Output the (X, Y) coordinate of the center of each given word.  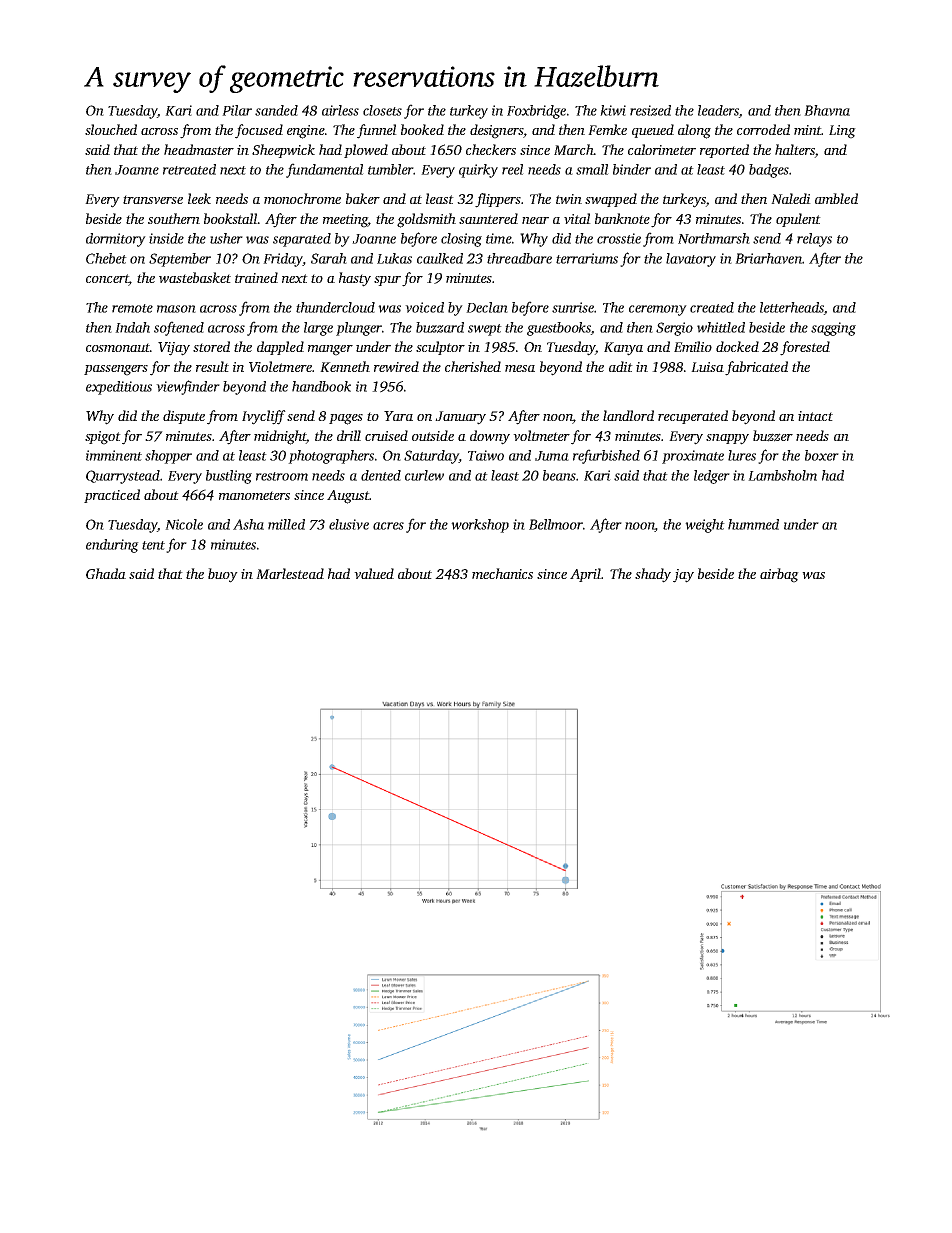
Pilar (237, 110)
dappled (280, 348)
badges (769, 171)
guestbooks (559, 329)
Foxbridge (536, 112)
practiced (112, 496)
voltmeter (541, 435)
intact (815, 416)
